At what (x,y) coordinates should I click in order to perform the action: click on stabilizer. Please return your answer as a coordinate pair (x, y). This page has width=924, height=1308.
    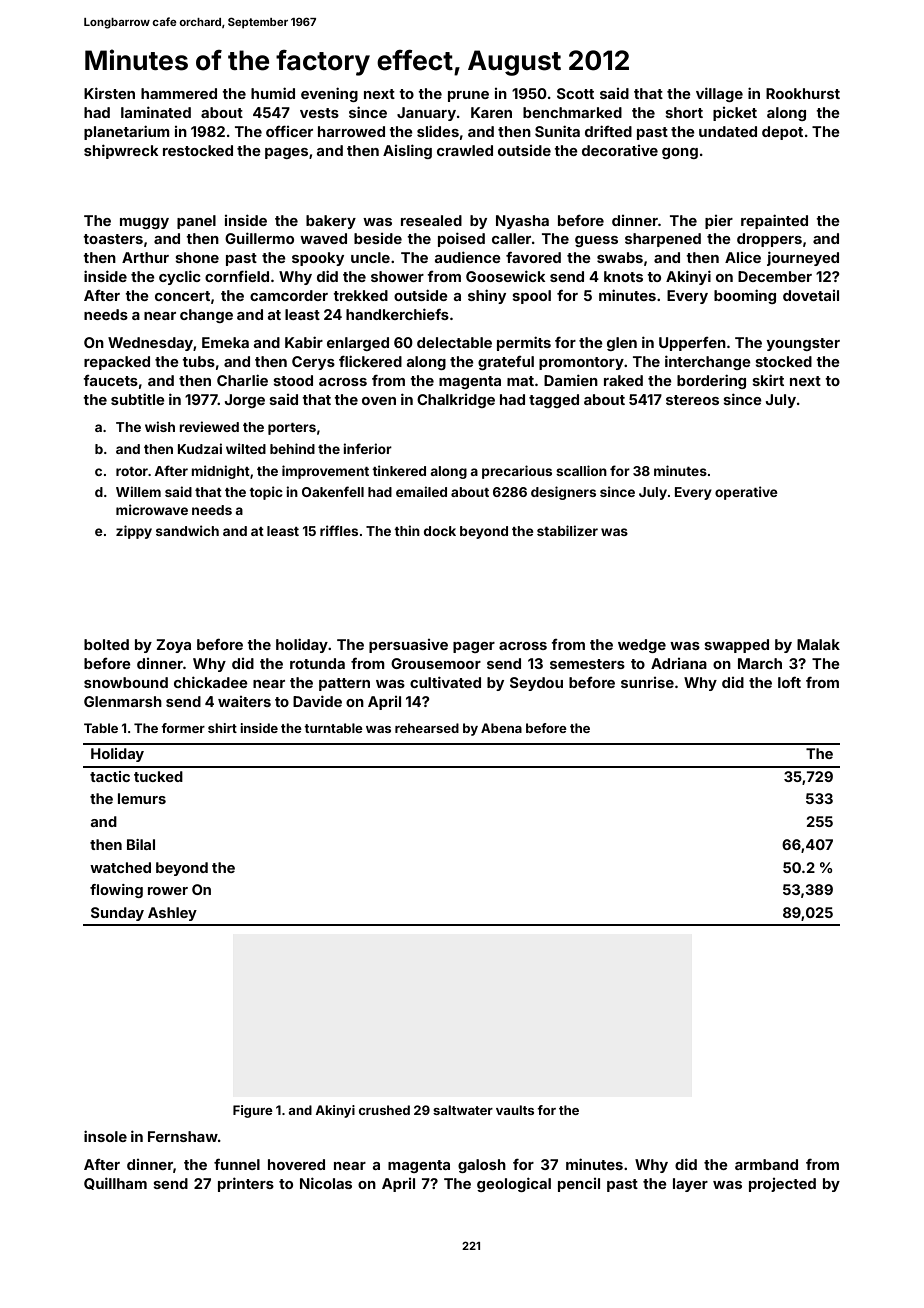
    Looking at the image, I should click on (567, 530).
